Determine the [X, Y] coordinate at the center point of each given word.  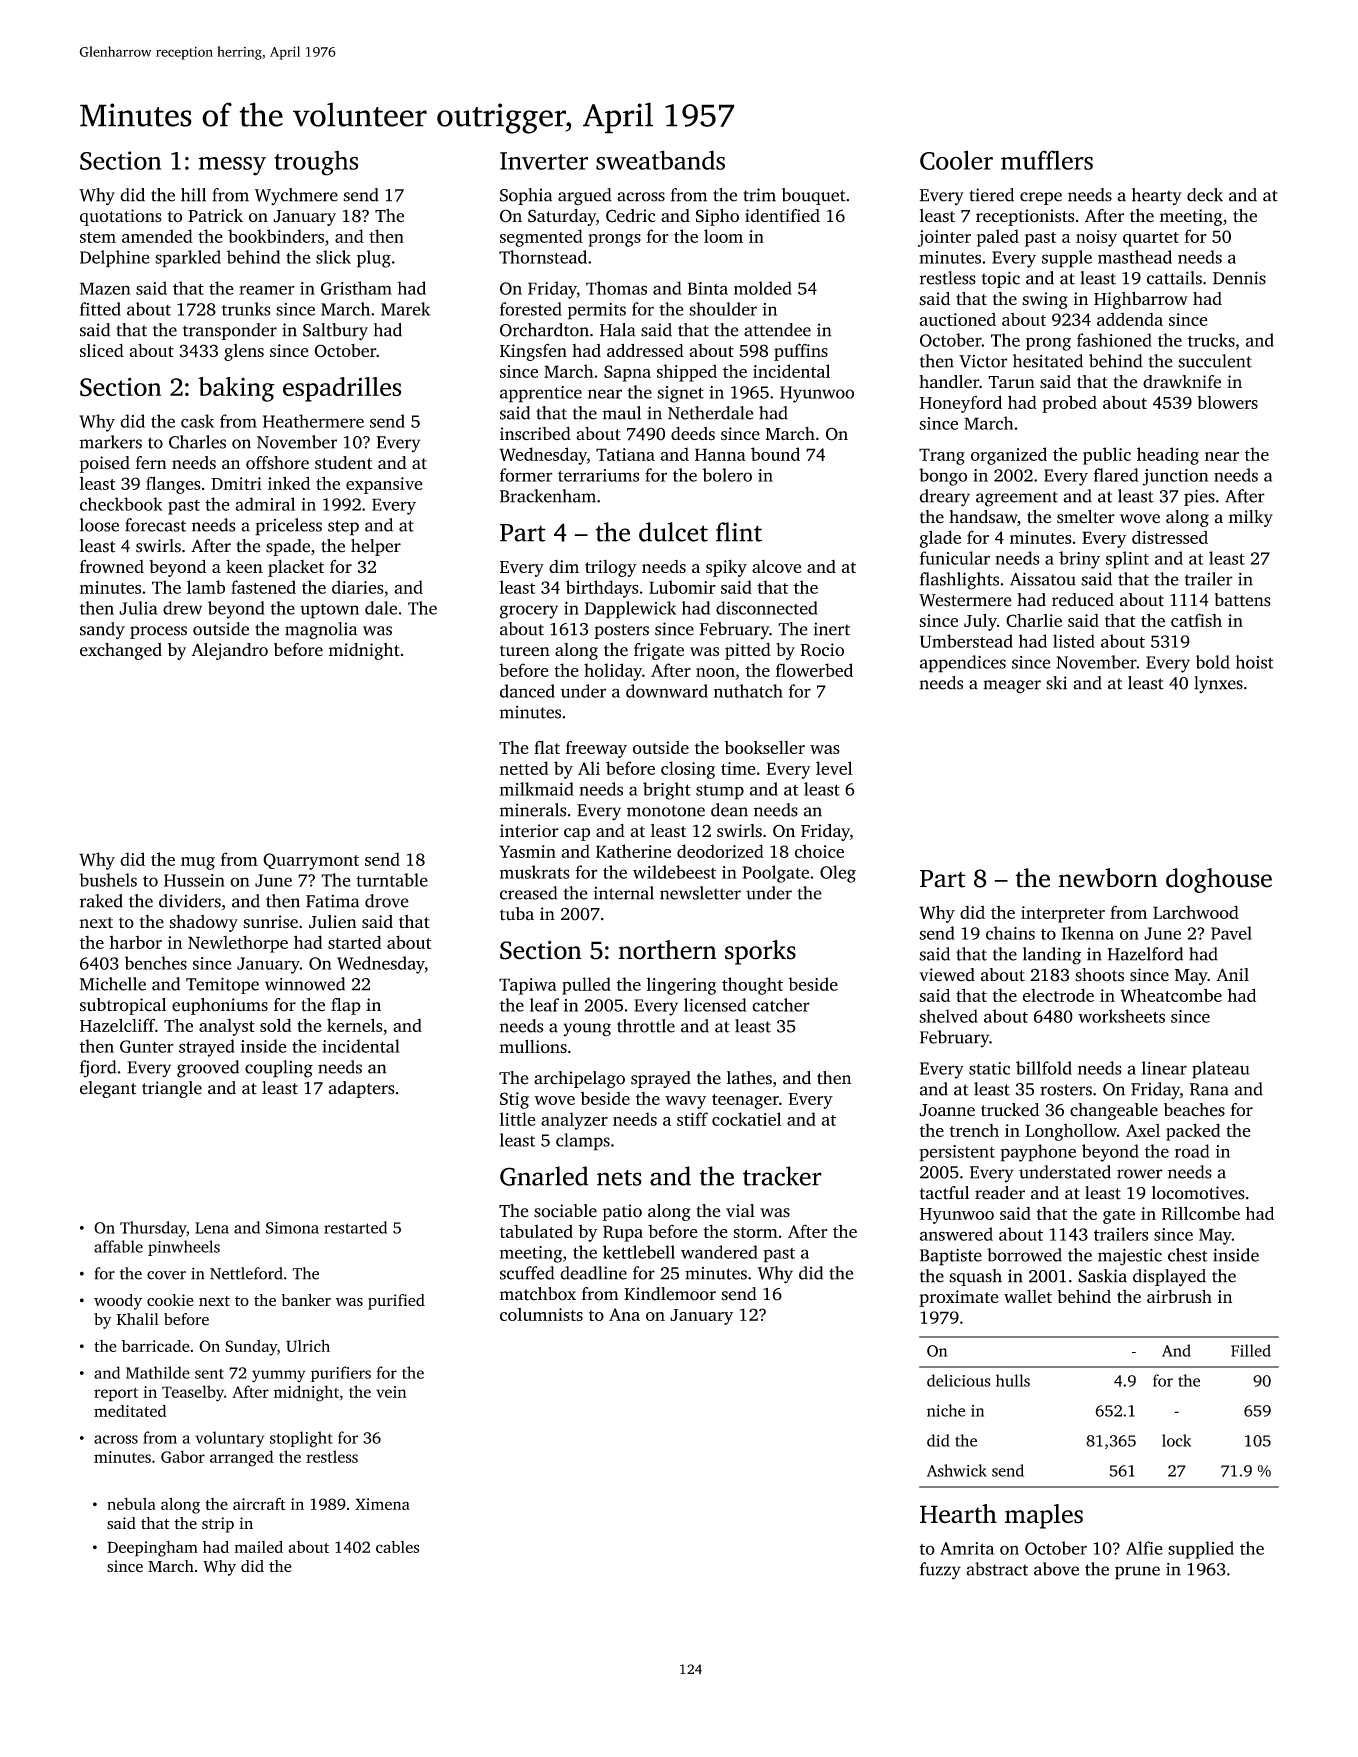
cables [398, 1547]
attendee [777, 330]
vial [740, 1211]
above [1056, 1569]
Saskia [1102, 1276]
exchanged [121, 651]
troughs [316, 163]
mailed [258, 1546]
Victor [983, 361]
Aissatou [1043, 579]
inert [832, 629]
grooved [208, 1069]
